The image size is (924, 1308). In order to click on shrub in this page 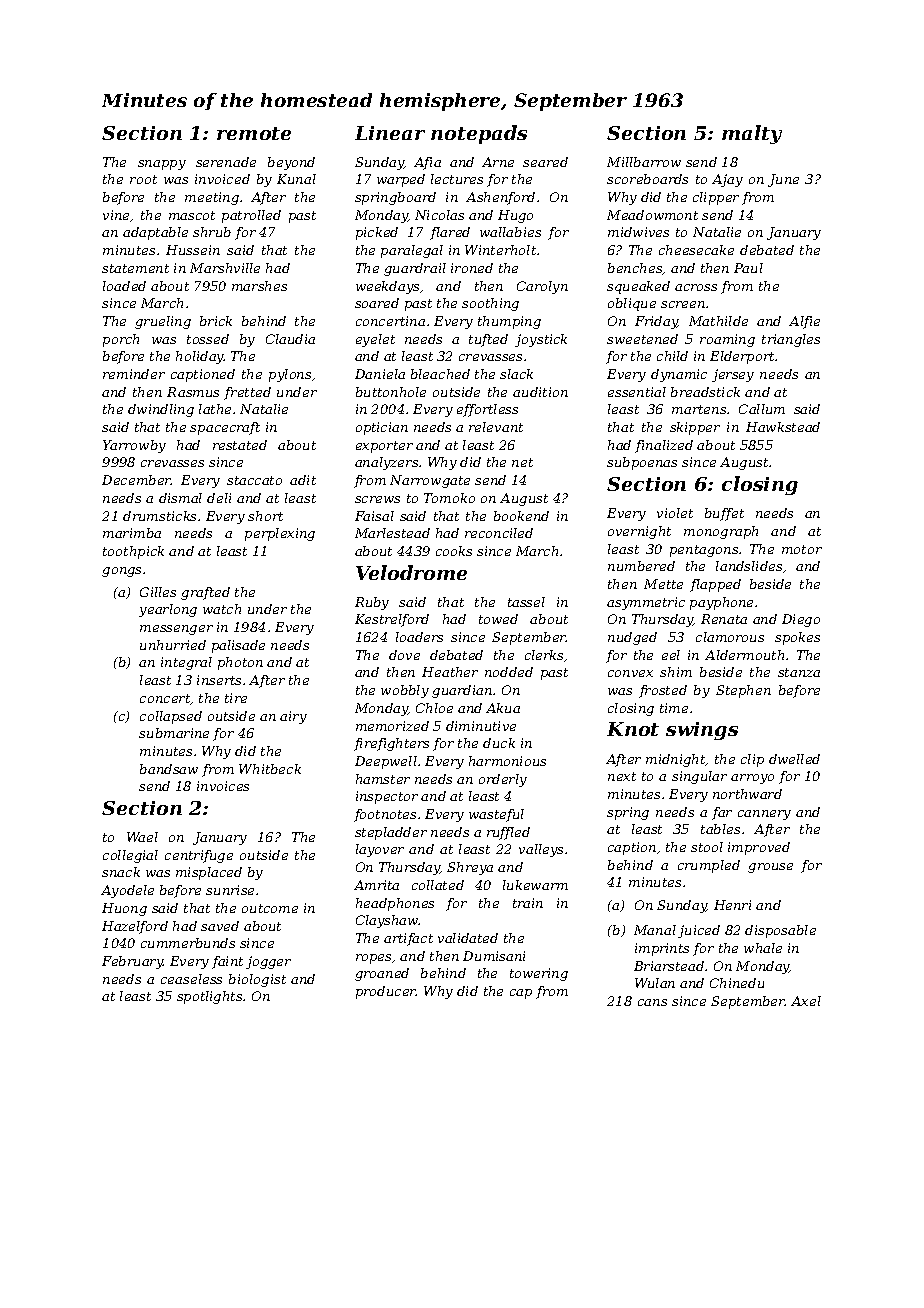, I will do `click(212, 232)`.
